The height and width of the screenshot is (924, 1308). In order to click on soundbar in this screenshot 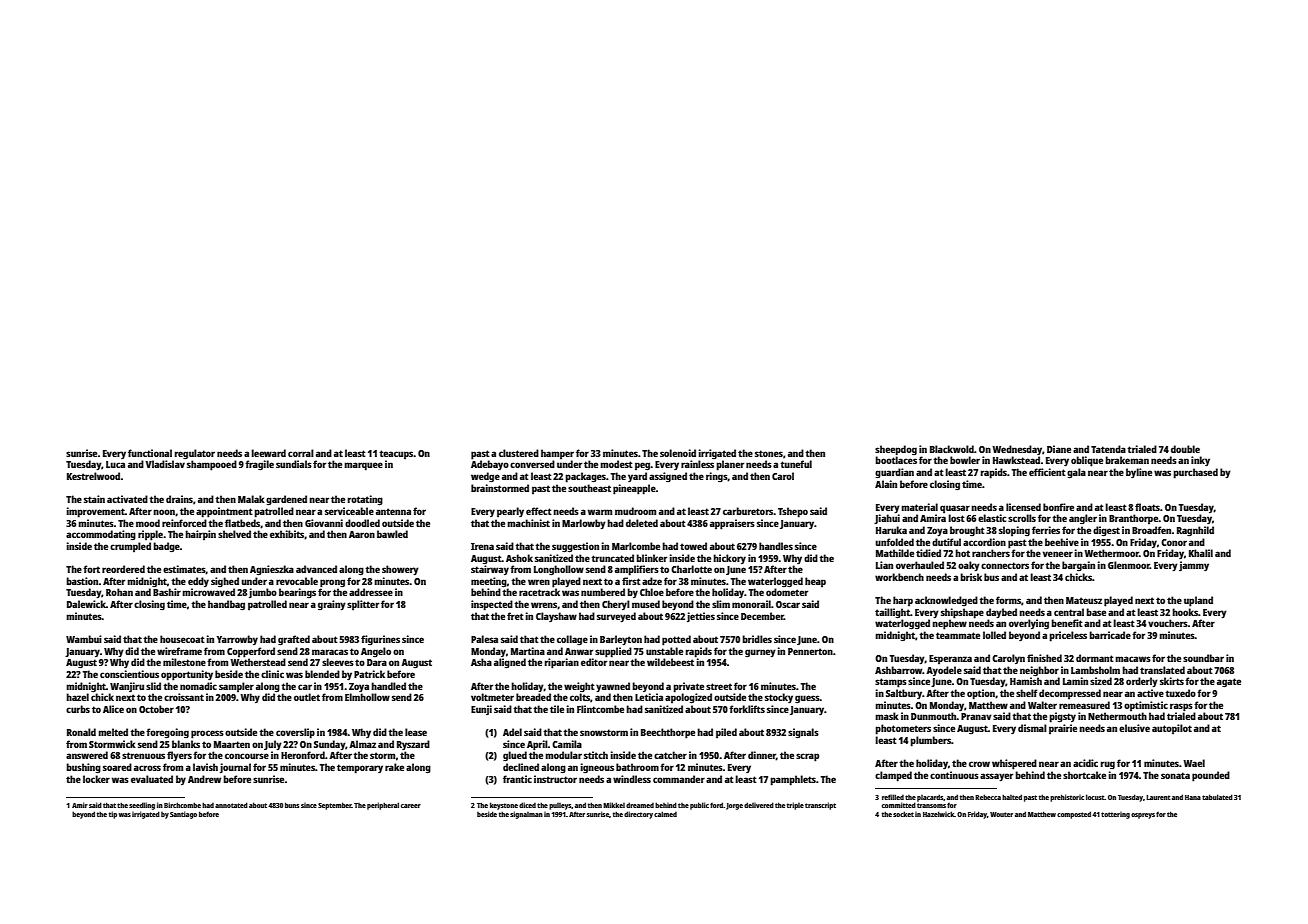, I will do `click(1203, 658)`.
